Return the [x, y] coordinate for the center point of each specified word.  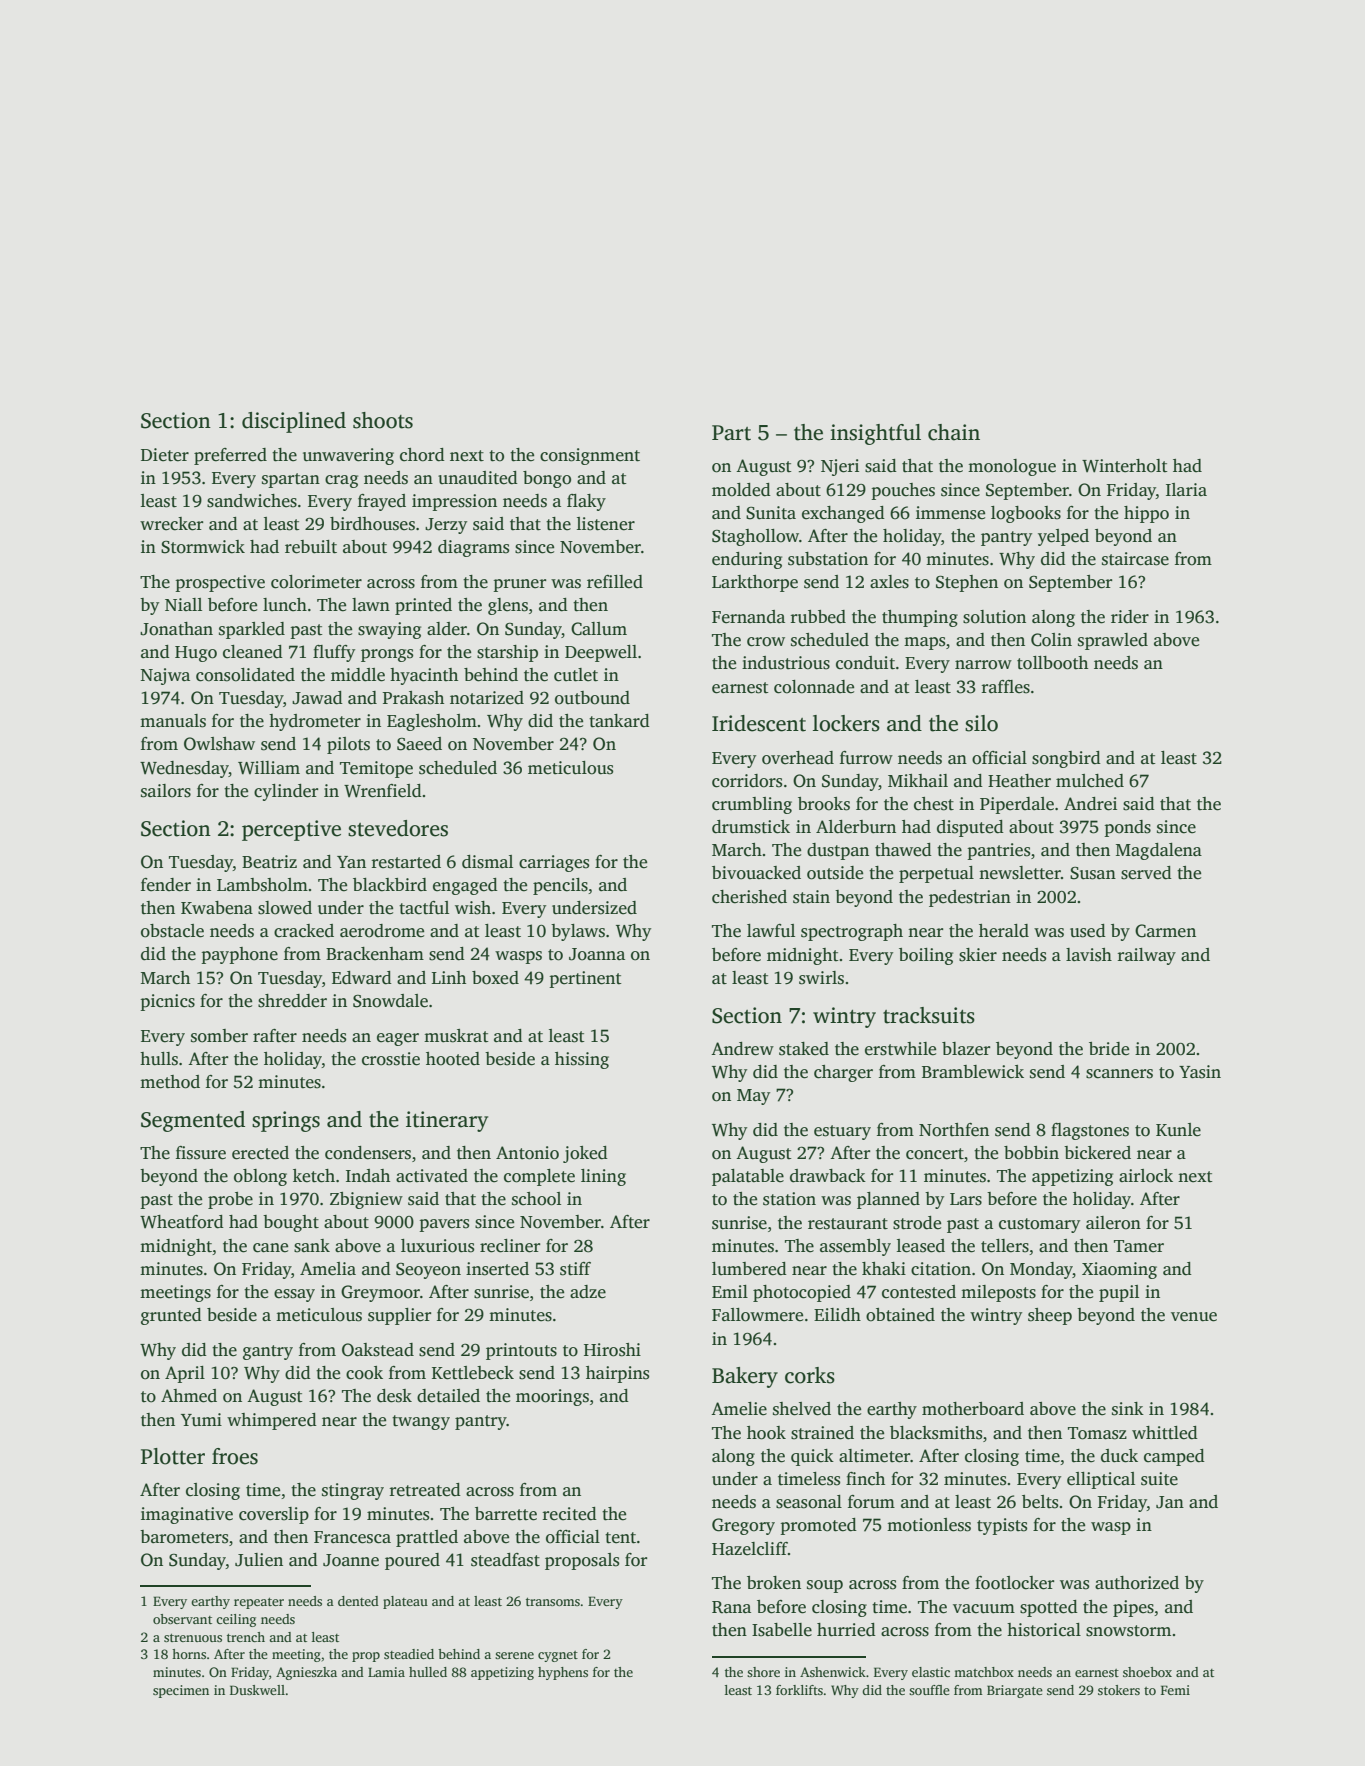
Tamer [1139, 1246]
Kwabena [217, 908]
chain [954, 432]
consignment [590, 456]
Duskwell [257, 1690]
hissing [582, 1060]
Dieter [165, 455]
